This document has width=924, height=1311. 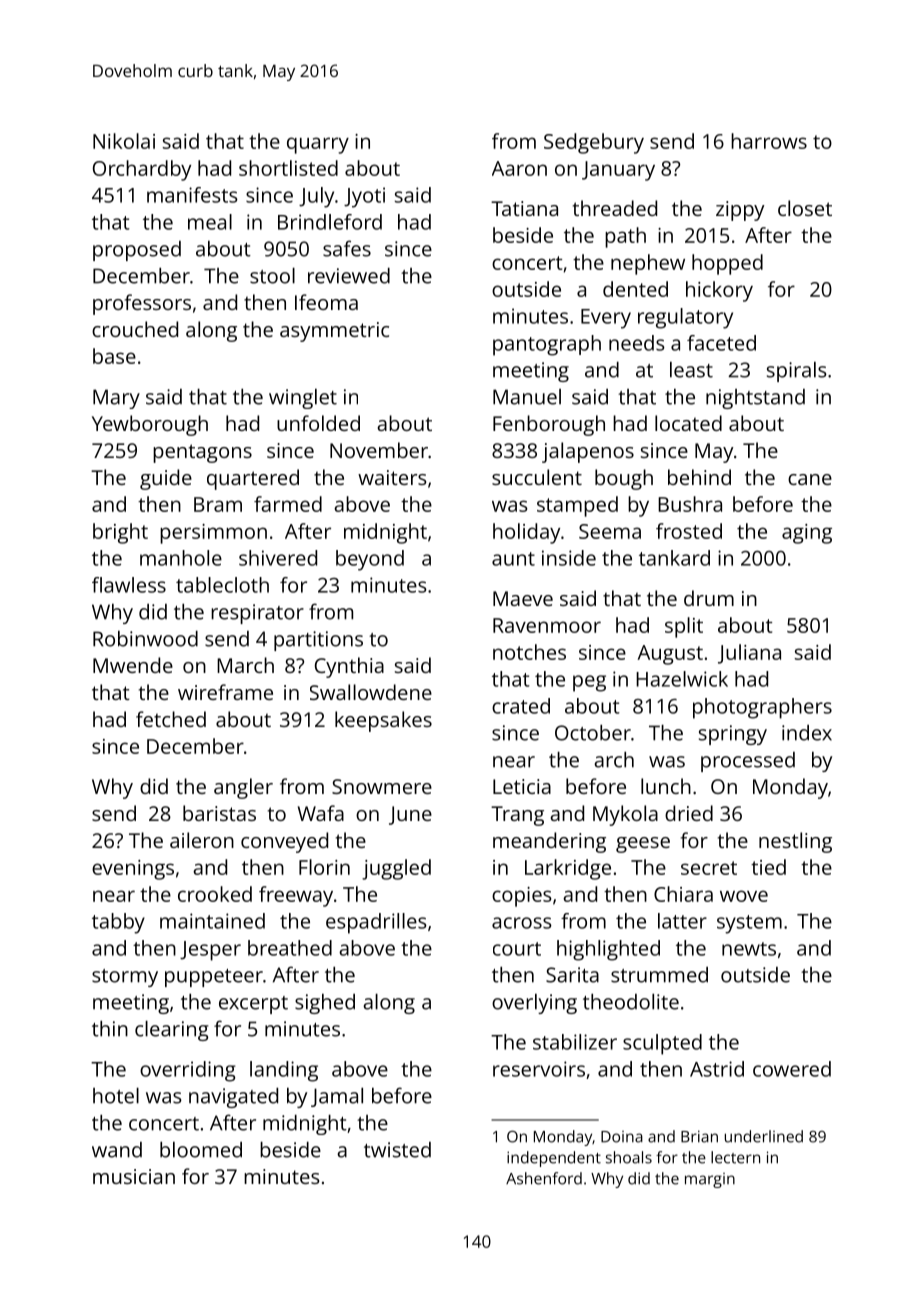 I want to click on meal, so click(x=210, y=222).
